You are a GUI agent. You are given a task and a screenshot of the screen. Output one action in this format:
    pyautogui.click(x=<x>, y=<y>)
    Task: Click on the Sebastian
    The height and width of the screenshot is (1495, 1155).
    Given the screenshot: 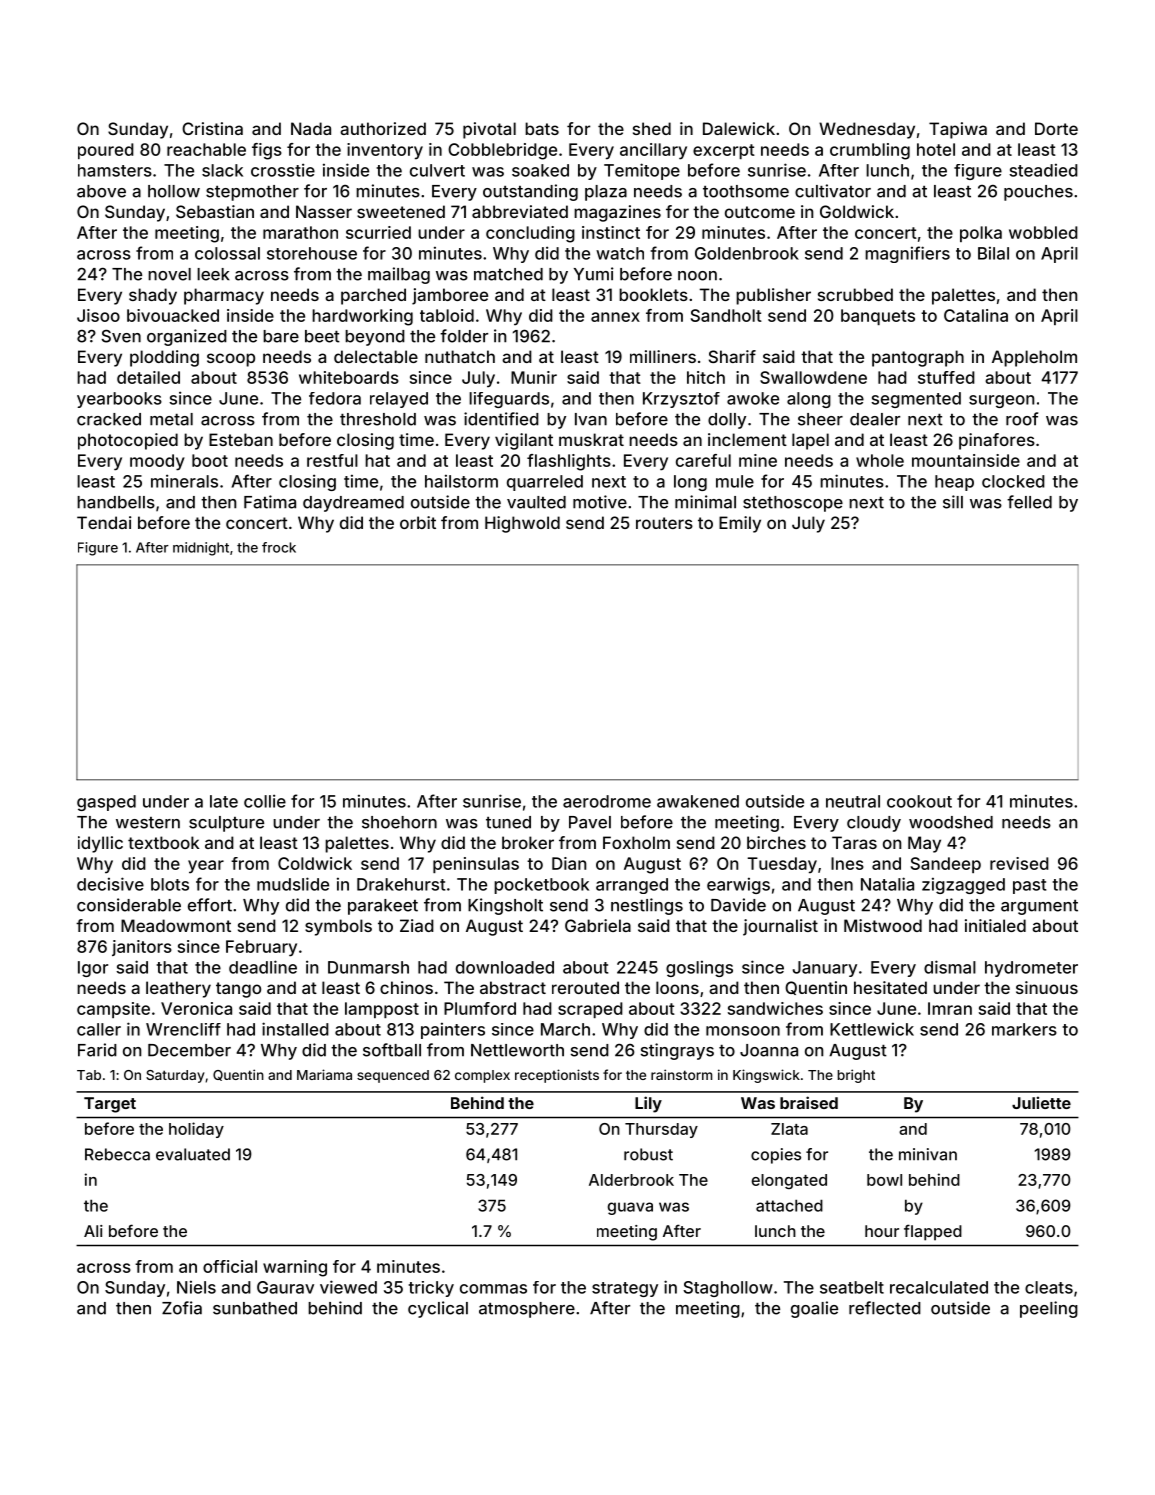 What is the action you would take?
    pyautogui.click(x=215, y=211)
